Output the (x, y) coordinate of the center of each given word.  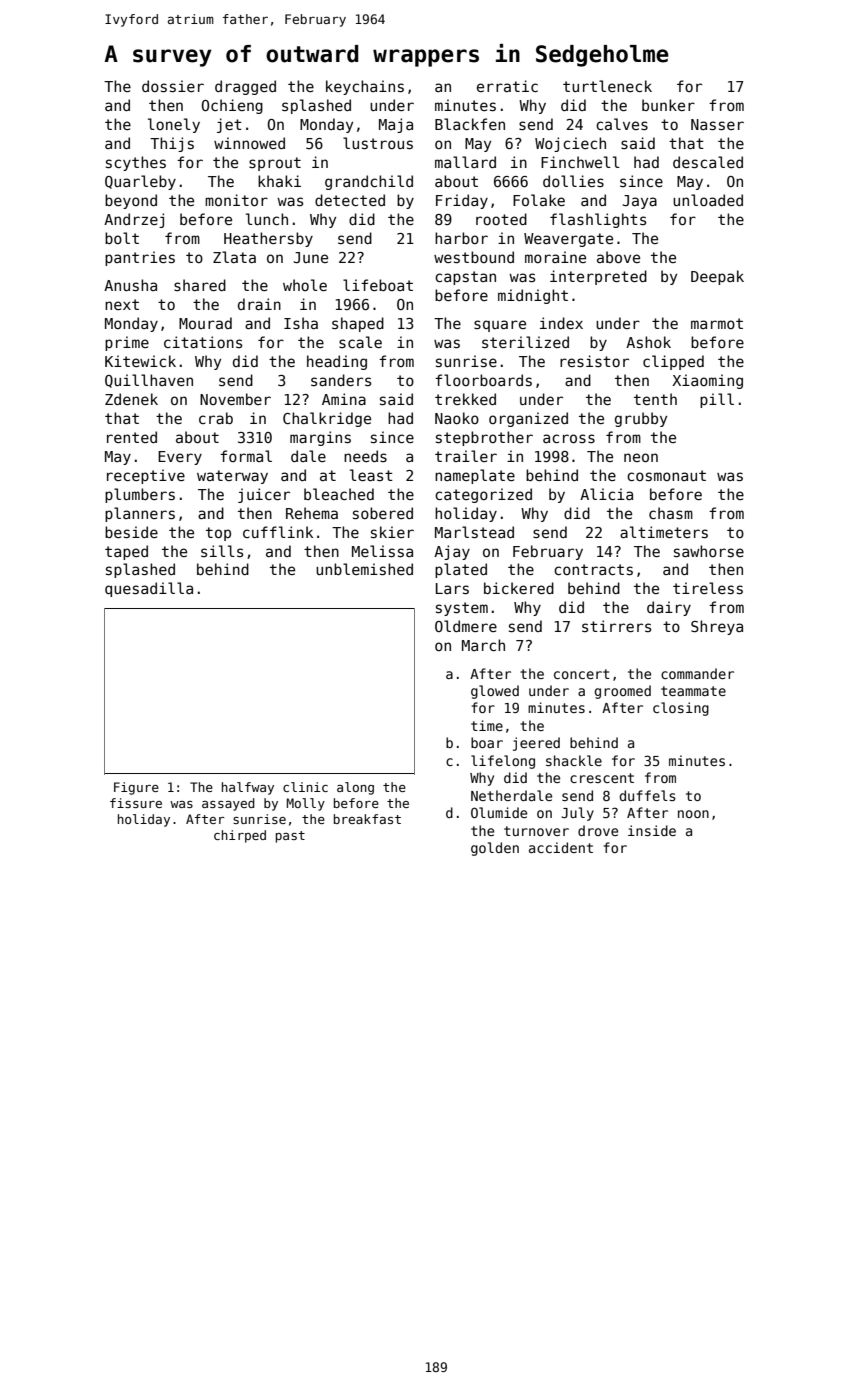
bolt (122, 238)
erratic (507, 86)
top (218, 534)
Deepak (717, 277)
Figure (136, 788)
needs (365, 456)
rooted (501, 219)
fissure (136, 803)
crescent (602, 778)
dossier (173, 86)
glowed (495, 692)
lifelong (503, 762)
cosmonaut (666, 475)
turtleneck (607, 86)
